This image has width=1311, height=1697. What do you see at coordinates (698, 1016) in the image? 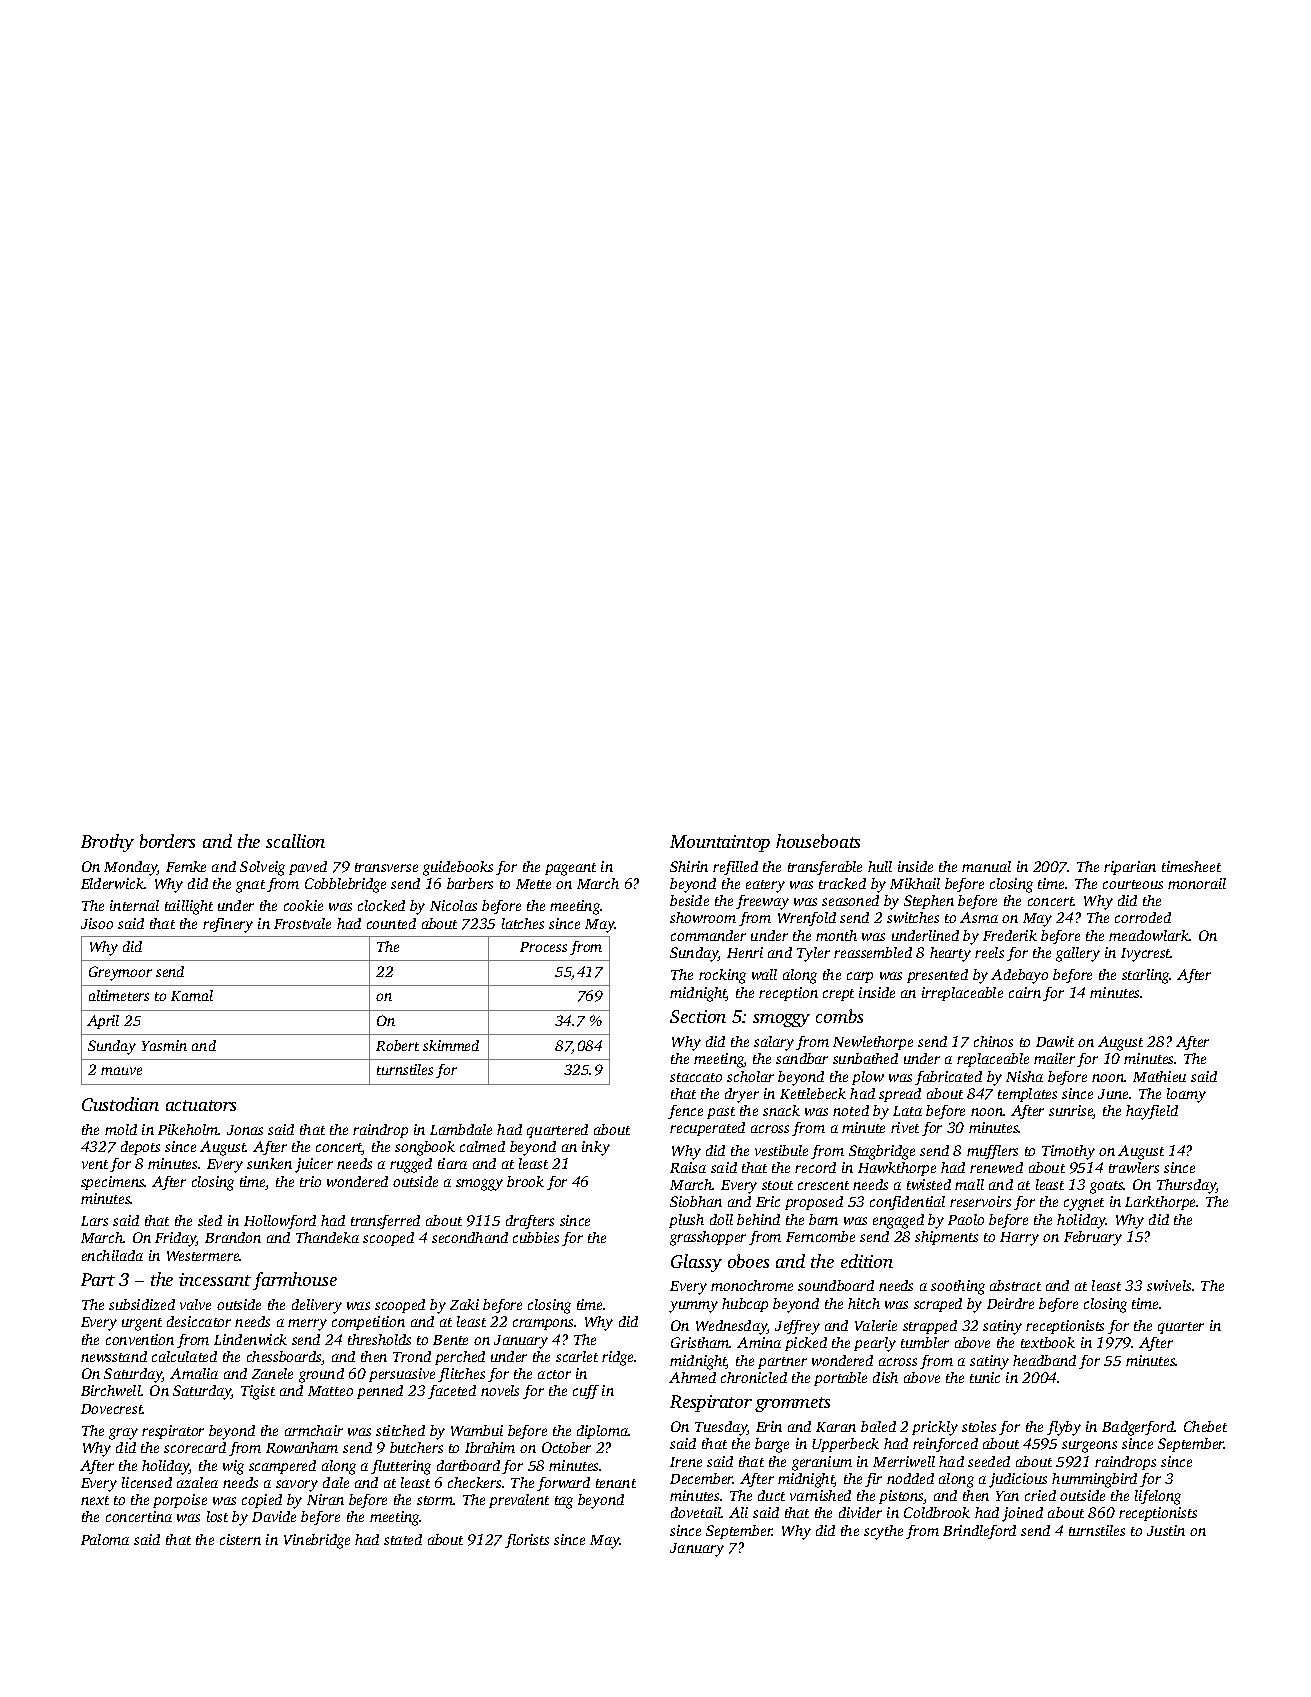
I see `Section` at bounding box center [698, 1016].
